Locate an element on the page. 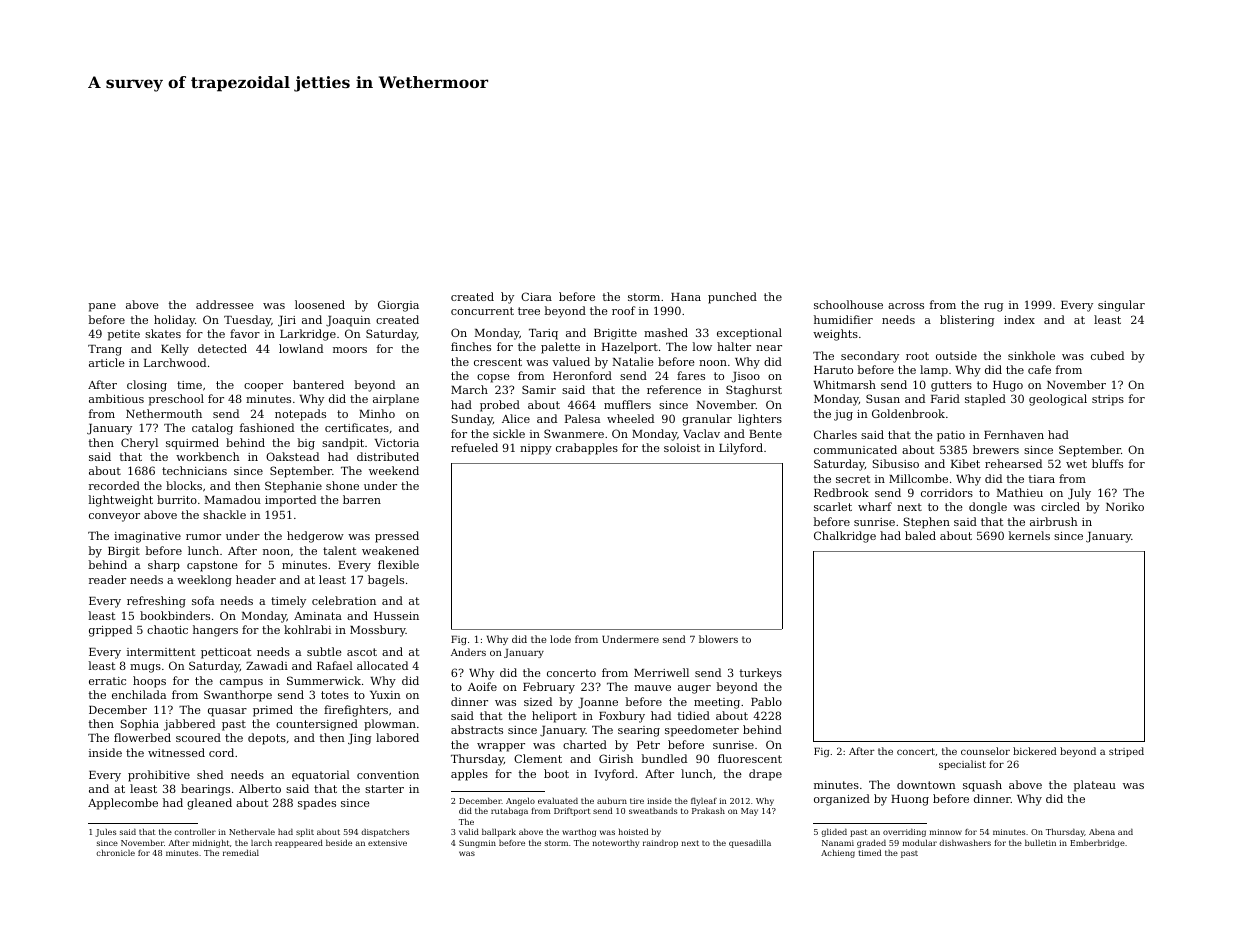  ballpark is located at coordinates (499, 832).
